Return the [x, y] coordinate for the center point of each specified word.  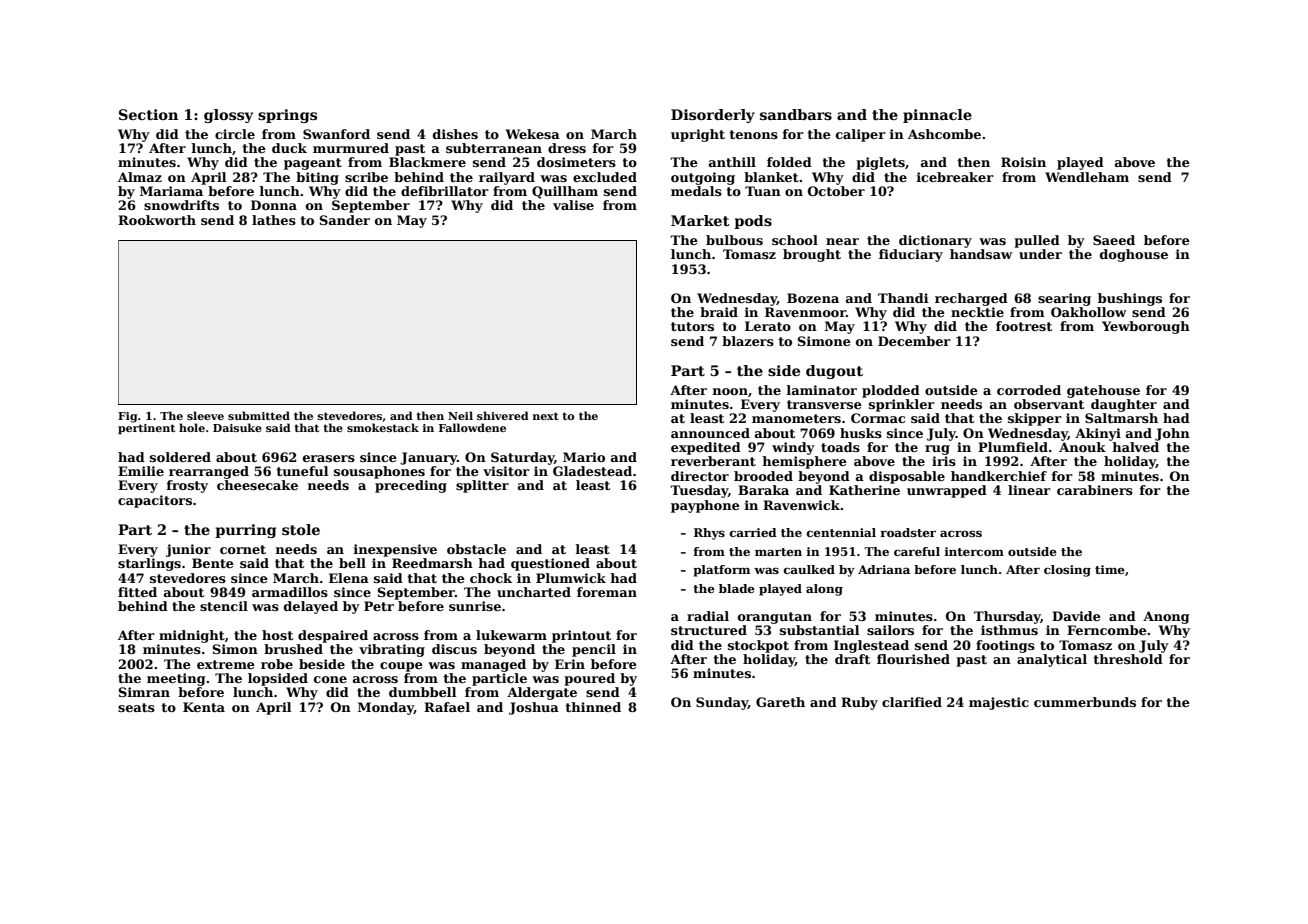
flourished [913, 659]
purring [245, 531]
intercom [974, 551]
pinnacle [937, 116]
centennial [841, 532]
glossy [228, 116]
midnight [192, 636]
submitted [259, 415]
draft [852, 659]
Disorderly [713, 116]
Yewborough [1146, 327]
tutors [692, 326]
